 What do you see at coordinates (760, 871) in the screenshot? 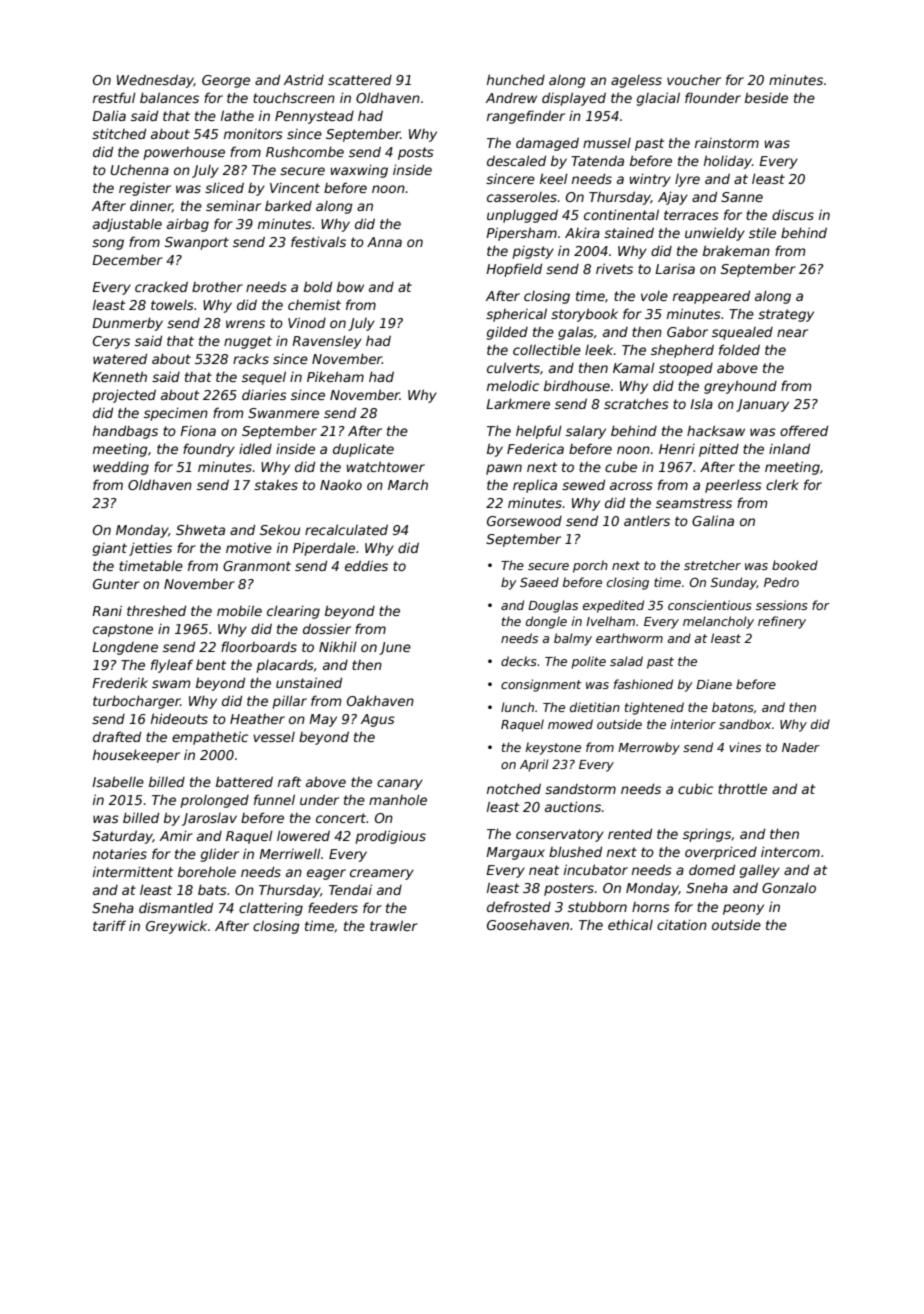
I see `galley` at bounding box center [760, 871].
